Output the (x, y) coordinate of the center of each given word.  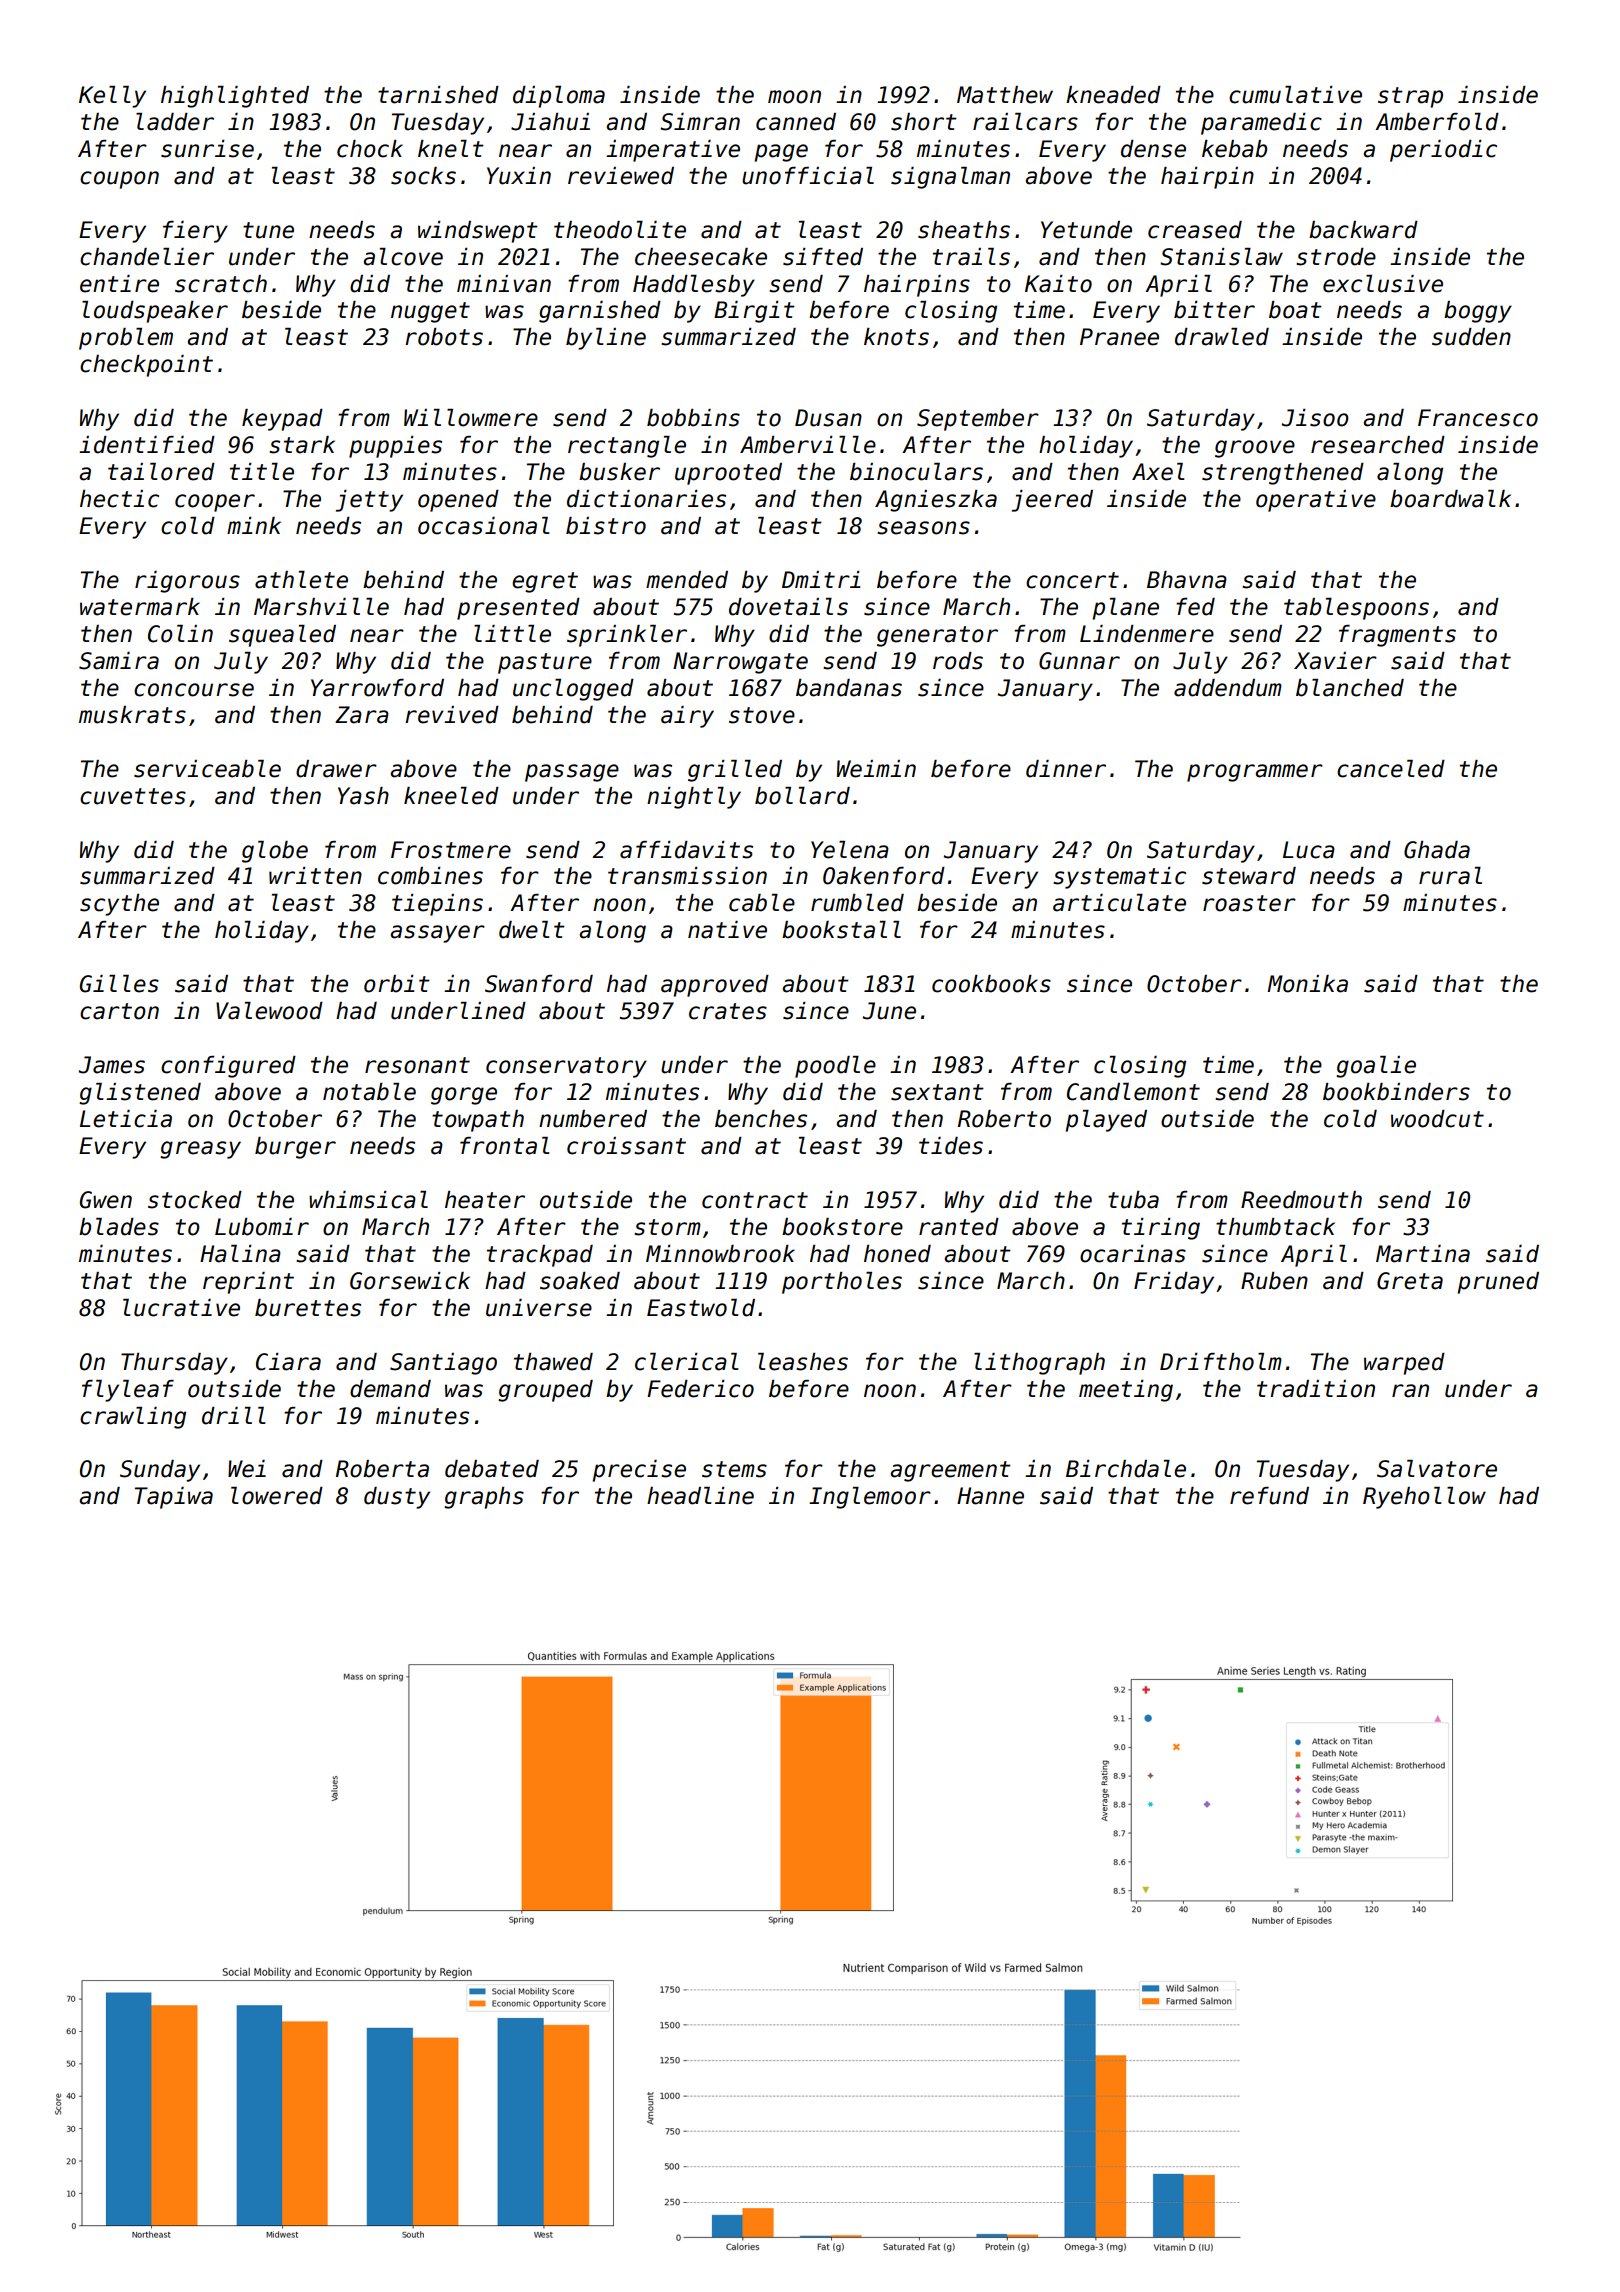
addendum (1228, 688)
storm (667, 1227)
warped (1404, 1364)
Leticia (126, 1119)
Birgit (754, 312)
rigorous (187, 582)
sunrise (207, 149)
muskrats (132, 715)
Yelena (850, 850)
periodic (1443, 151)
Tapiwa (174, 1498)
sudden (1471, 337)
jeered (1052, 501)
